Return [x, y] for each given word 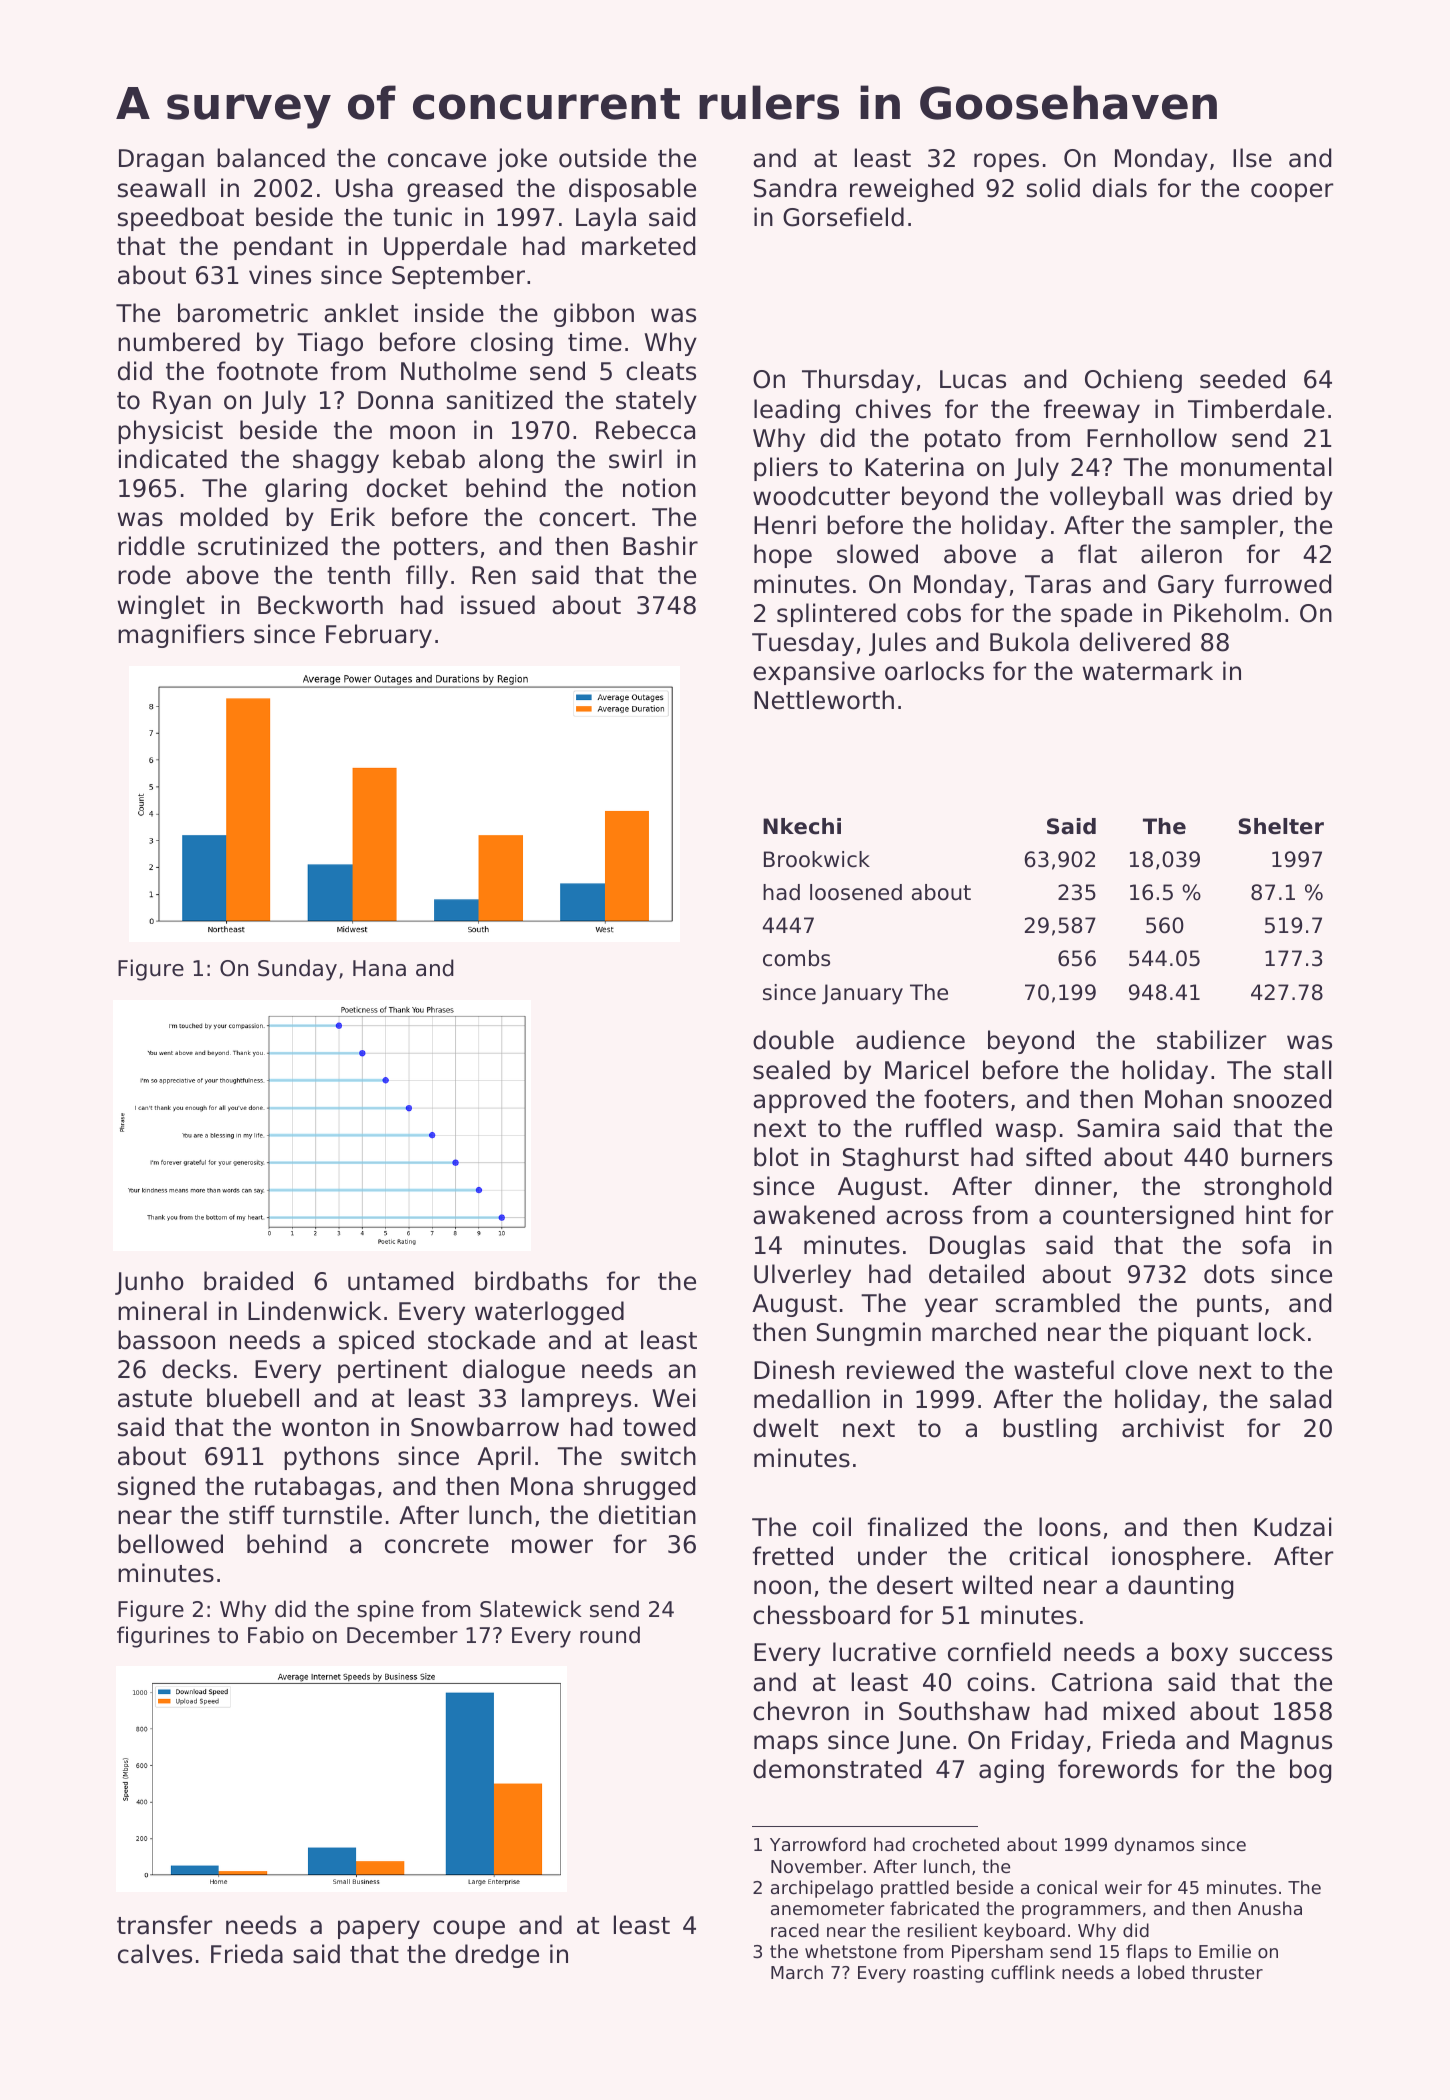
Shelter [1281, 826]
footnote [267, 371]
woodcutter [821, 496]
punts [1229, 1306]
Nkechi [802, 826]
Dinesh [794, 1370]
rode [144, 575]
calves [155, 1954]
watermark [1147, 671]
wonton [325, 1428]
